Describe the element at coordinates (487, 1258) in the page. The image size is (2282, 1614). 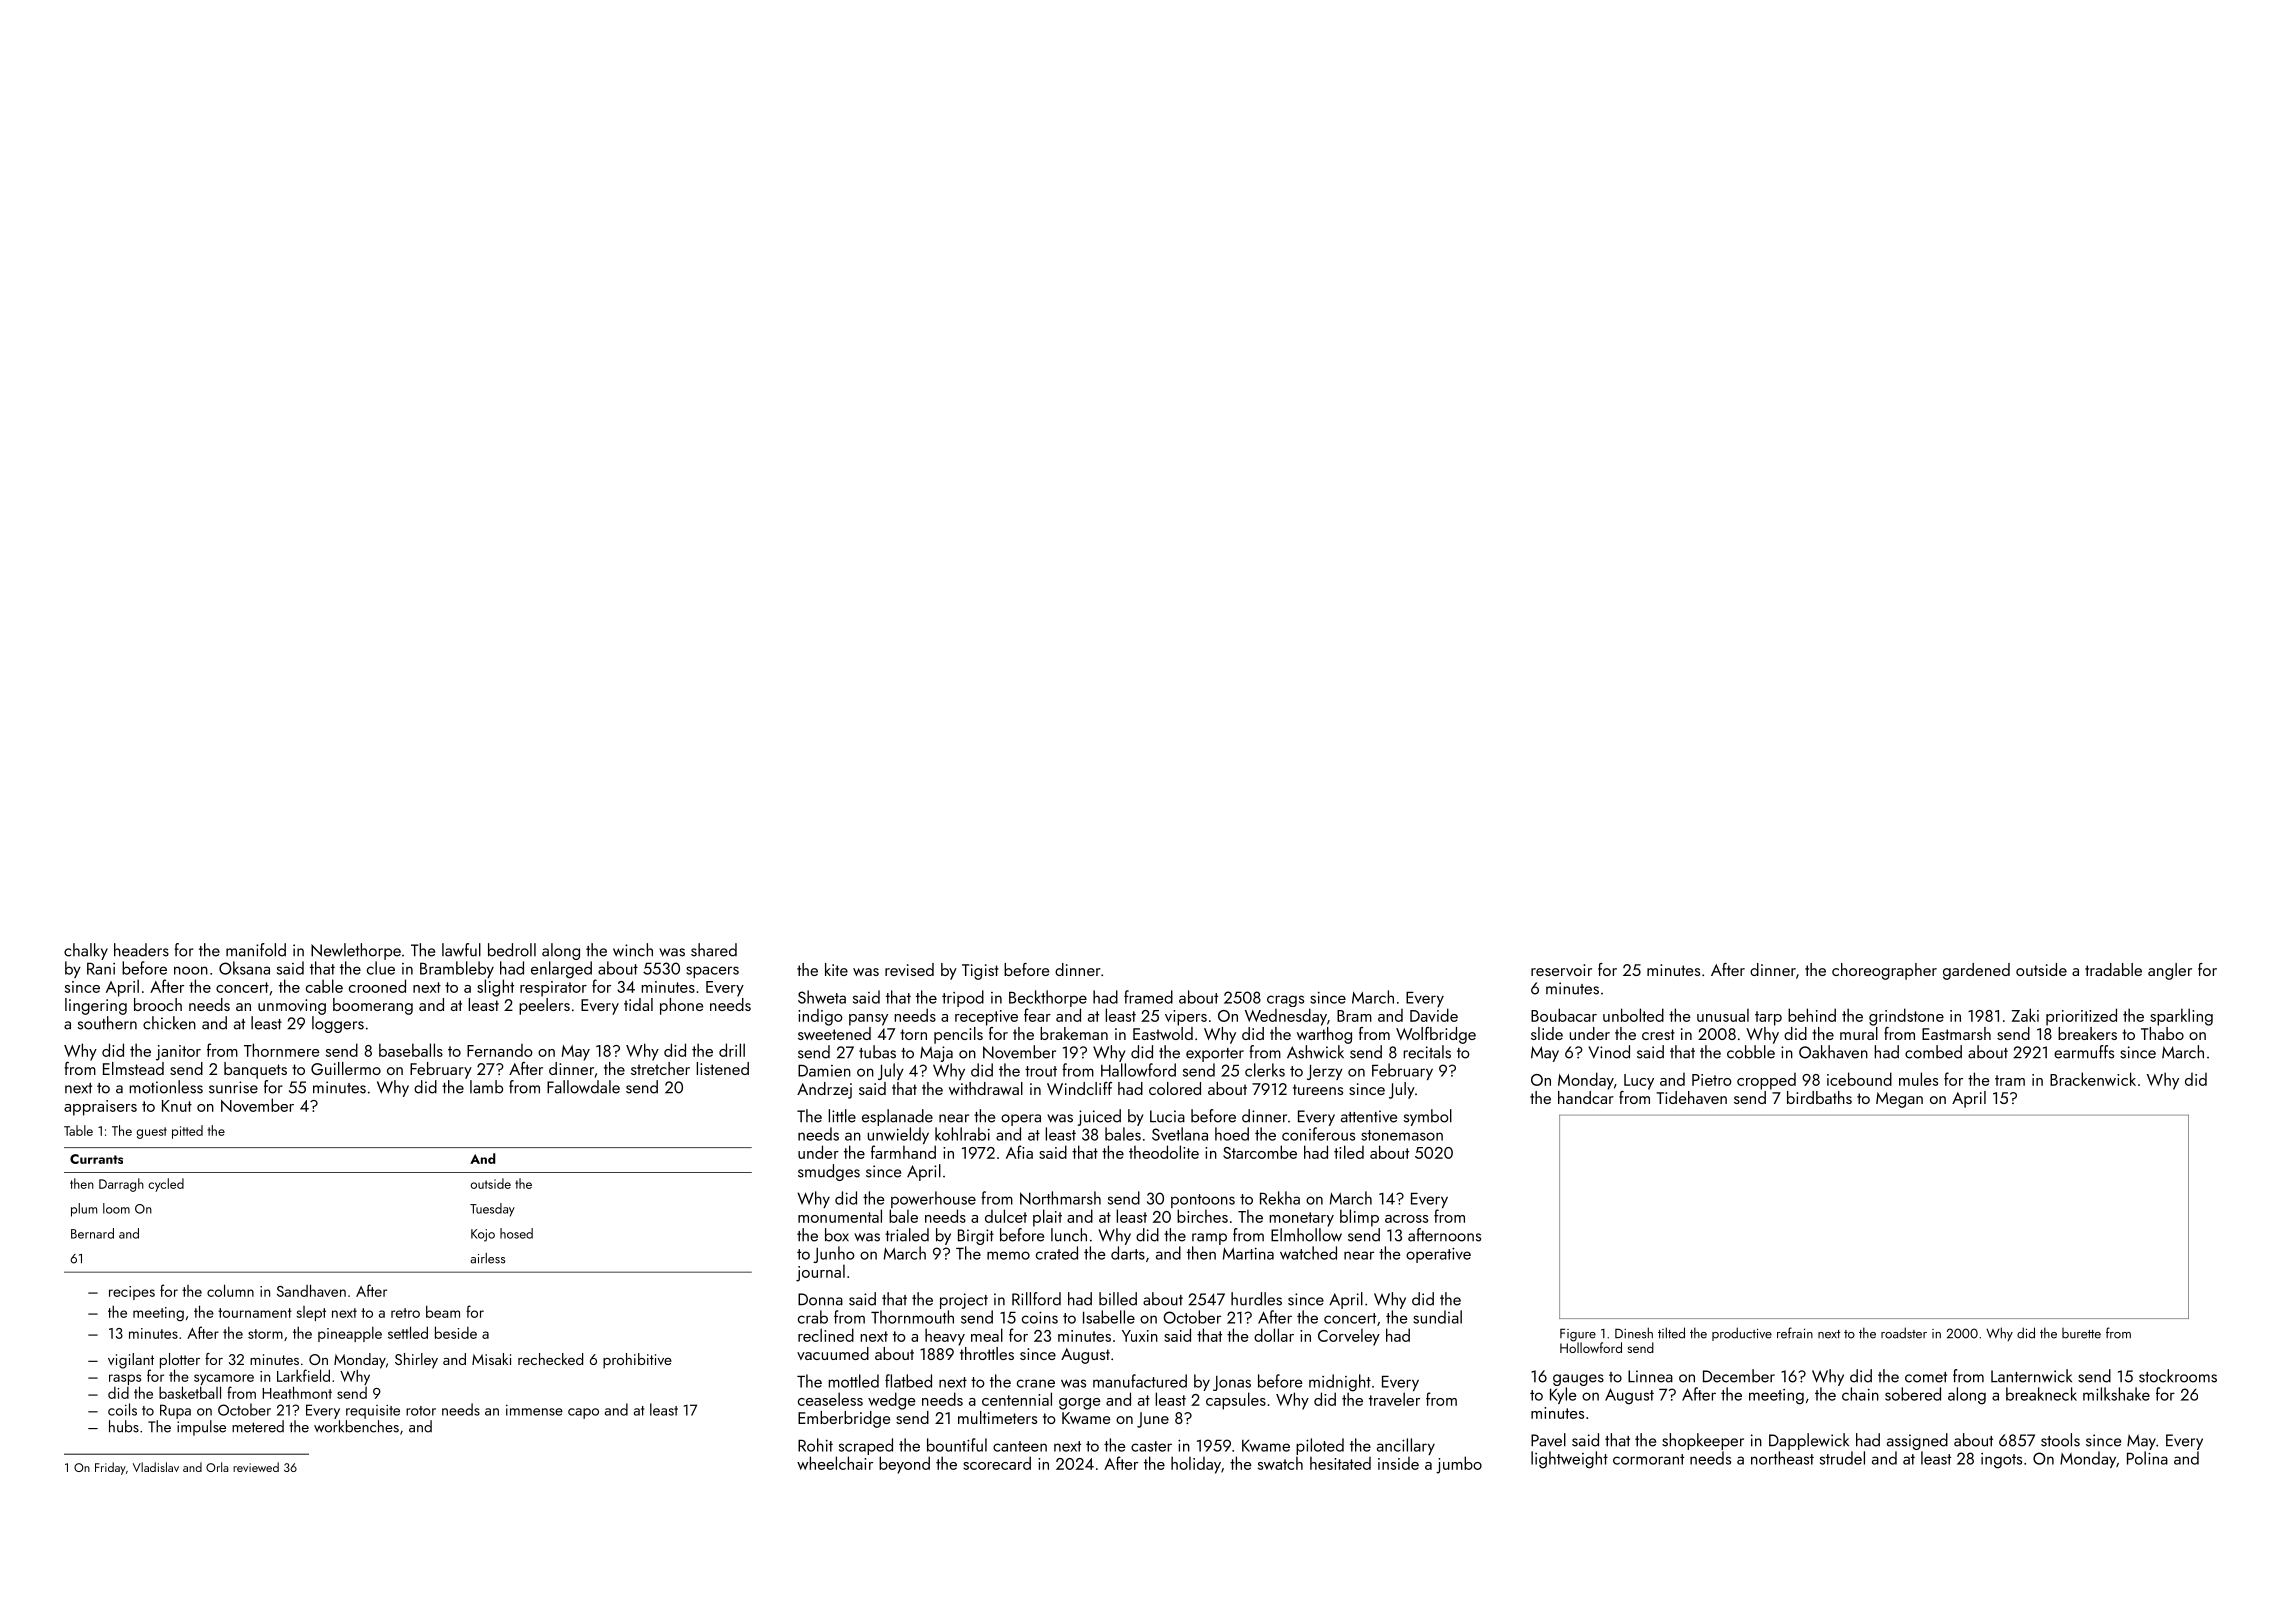
I see `airless` at that location.
